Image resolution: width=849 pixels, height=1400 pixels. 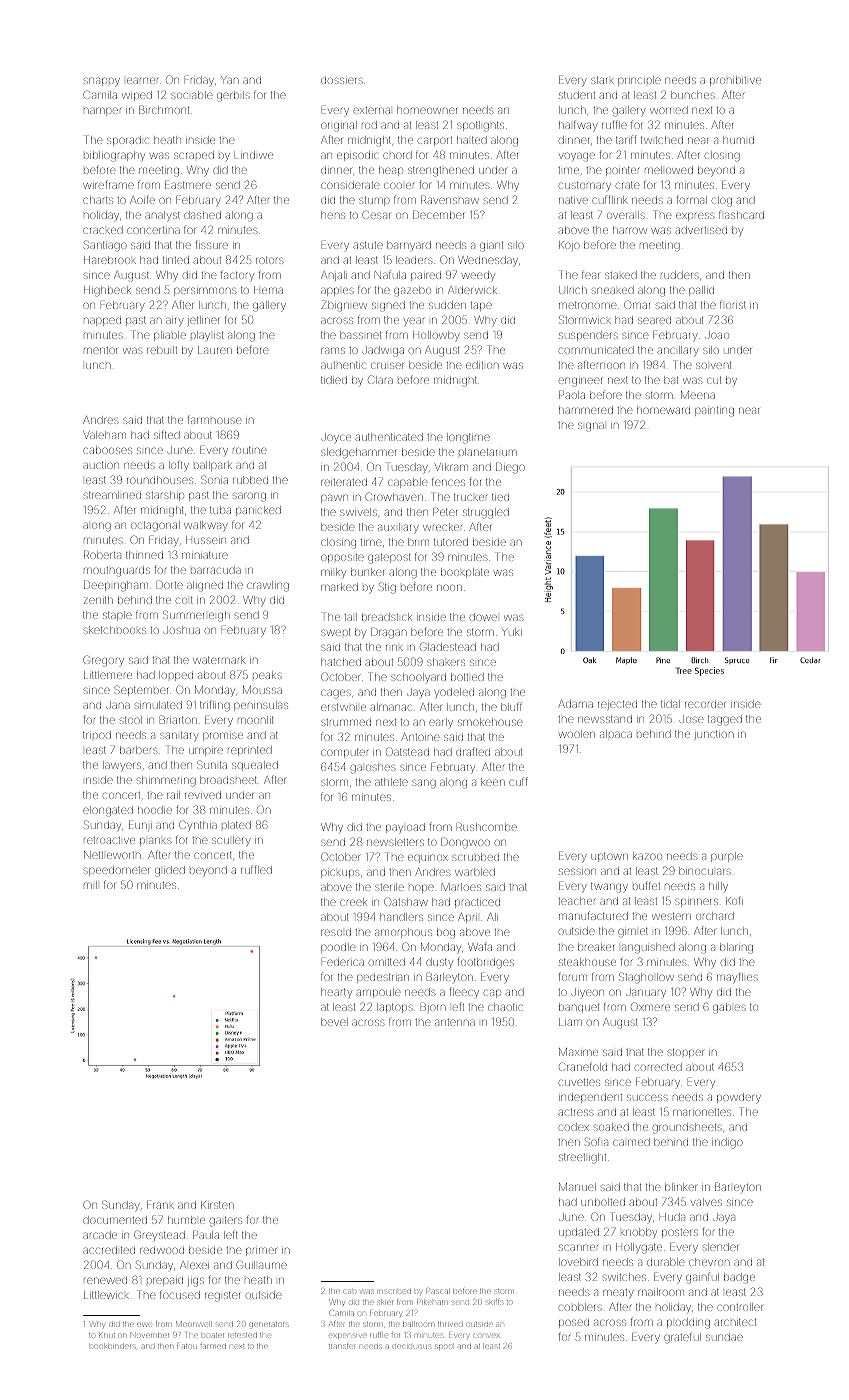 I want to click on computer, so click(x=344, y=753).
